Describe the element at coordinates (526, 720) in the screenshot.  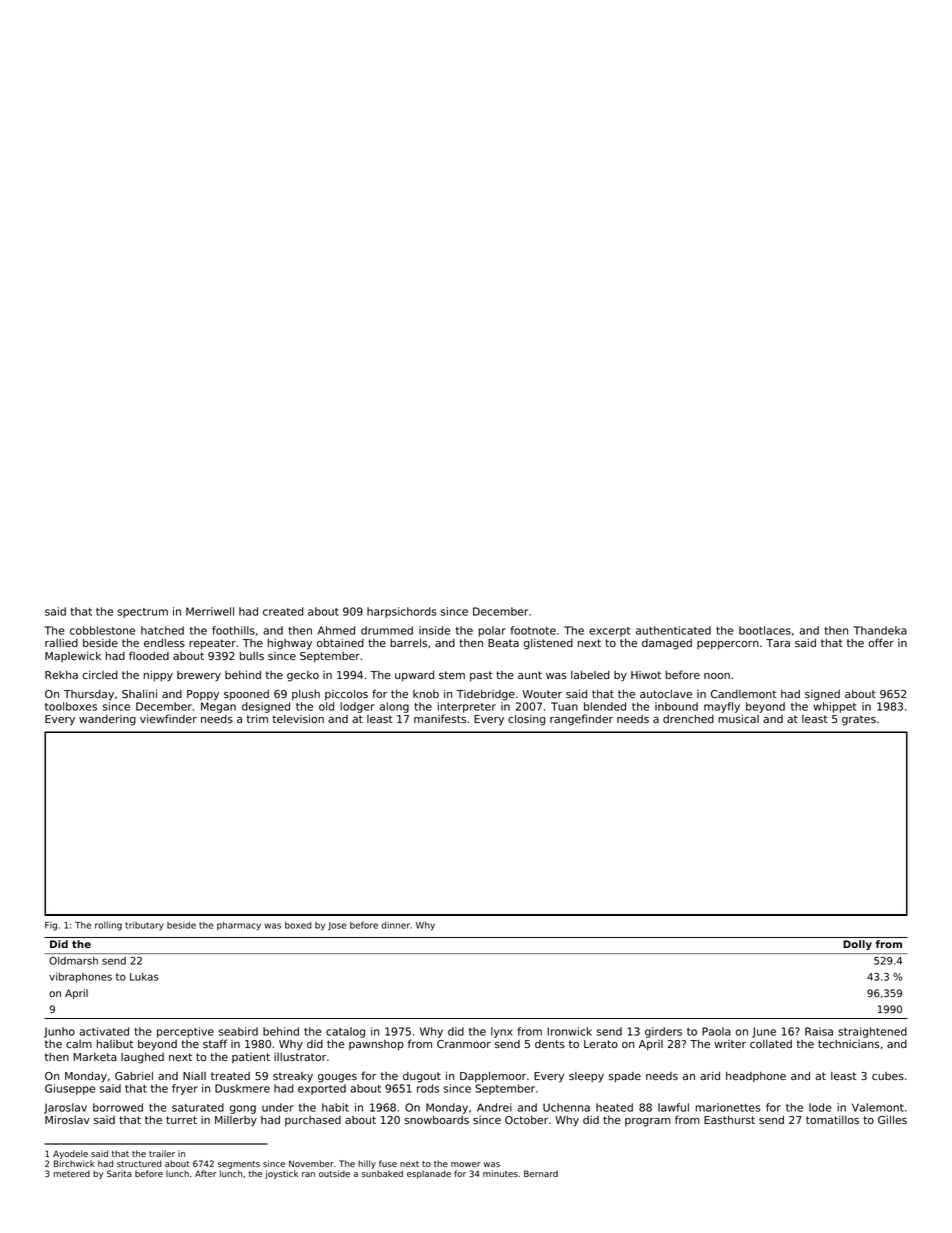
I see `closing` at that location.
